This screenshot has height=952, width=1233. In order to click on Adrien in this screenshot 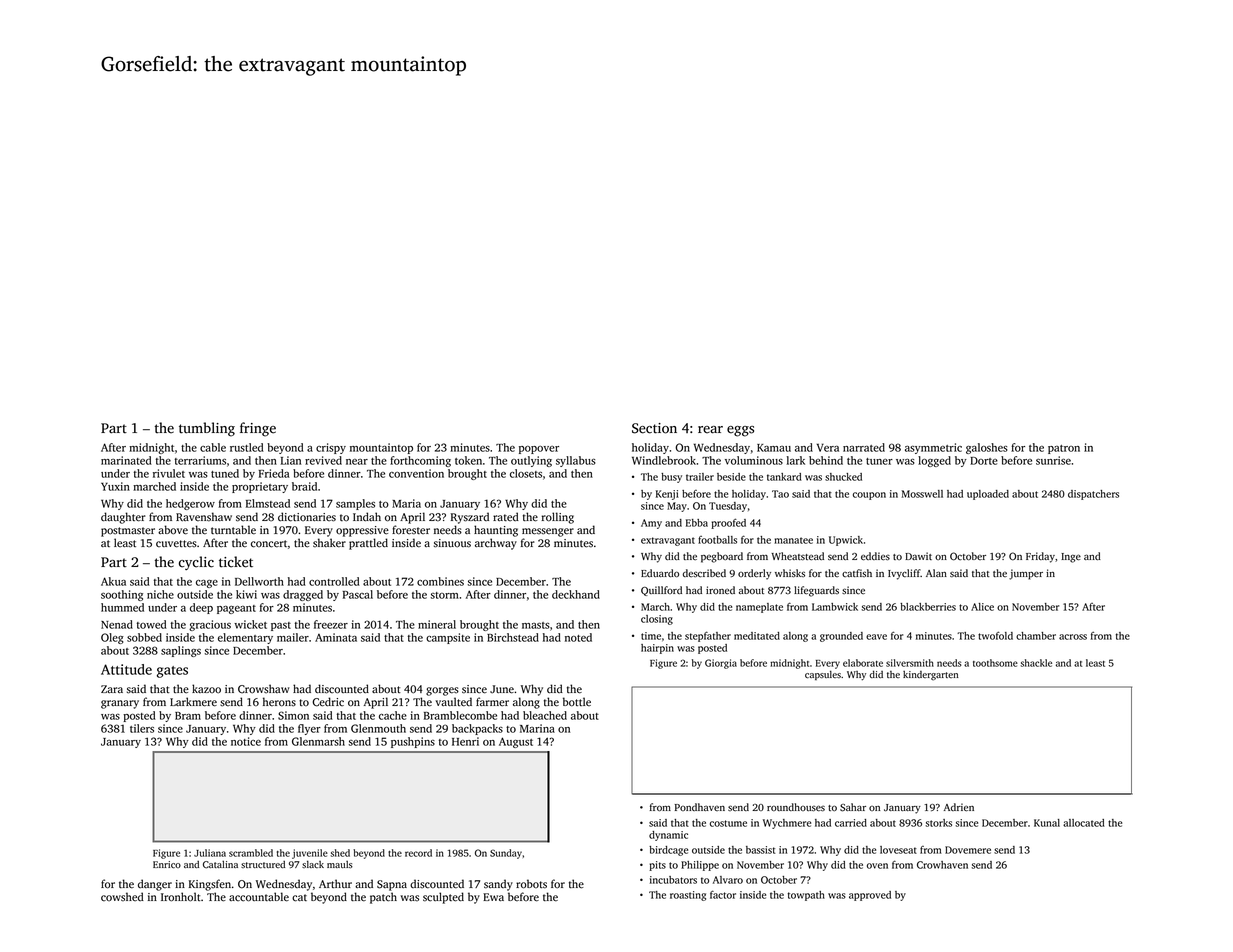, I will do `click(959, 807)`.
